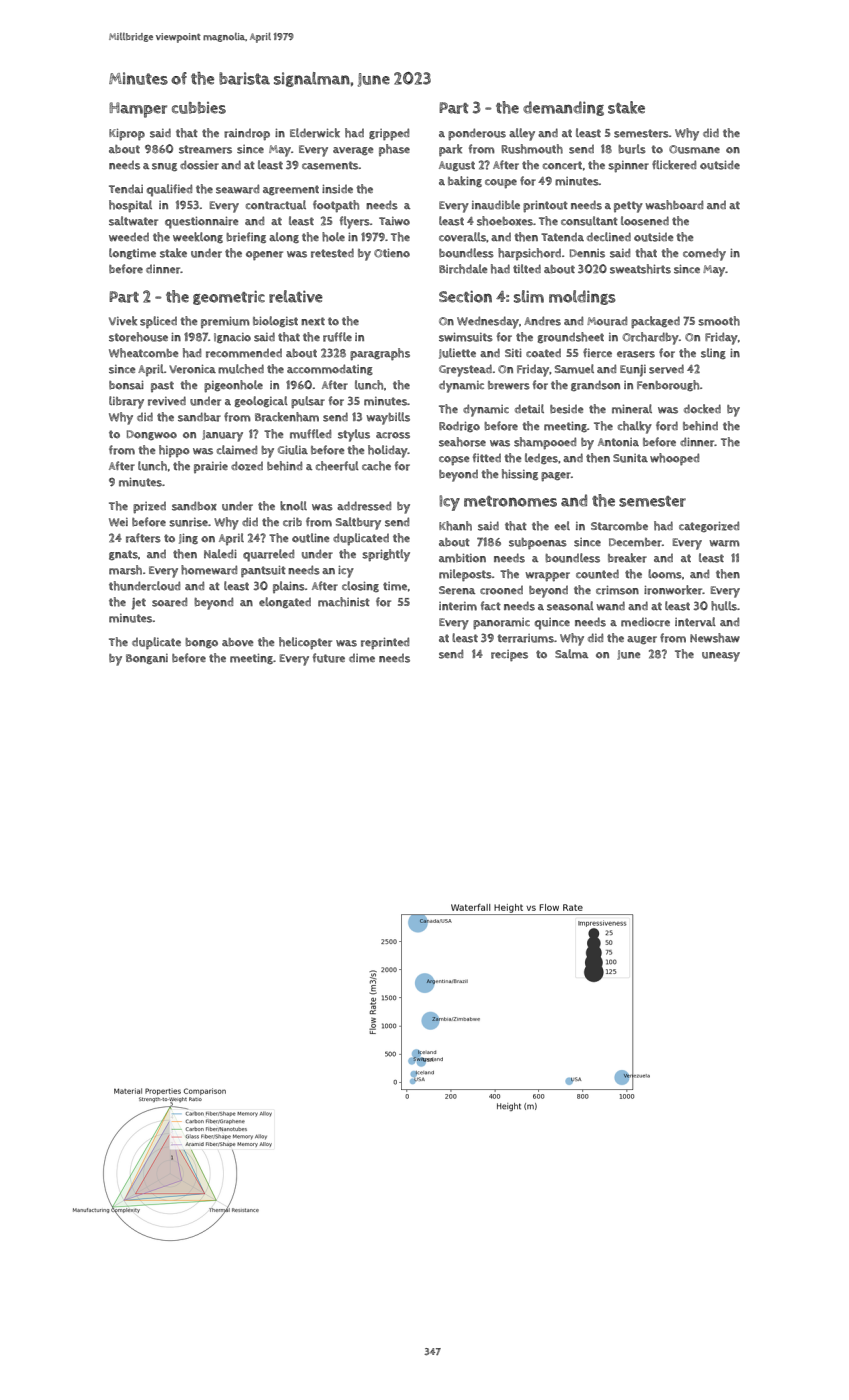 The image size is (849, 1400). Describe the element at coordinates (247, 466) in the image. I see `dozed` at that location.
